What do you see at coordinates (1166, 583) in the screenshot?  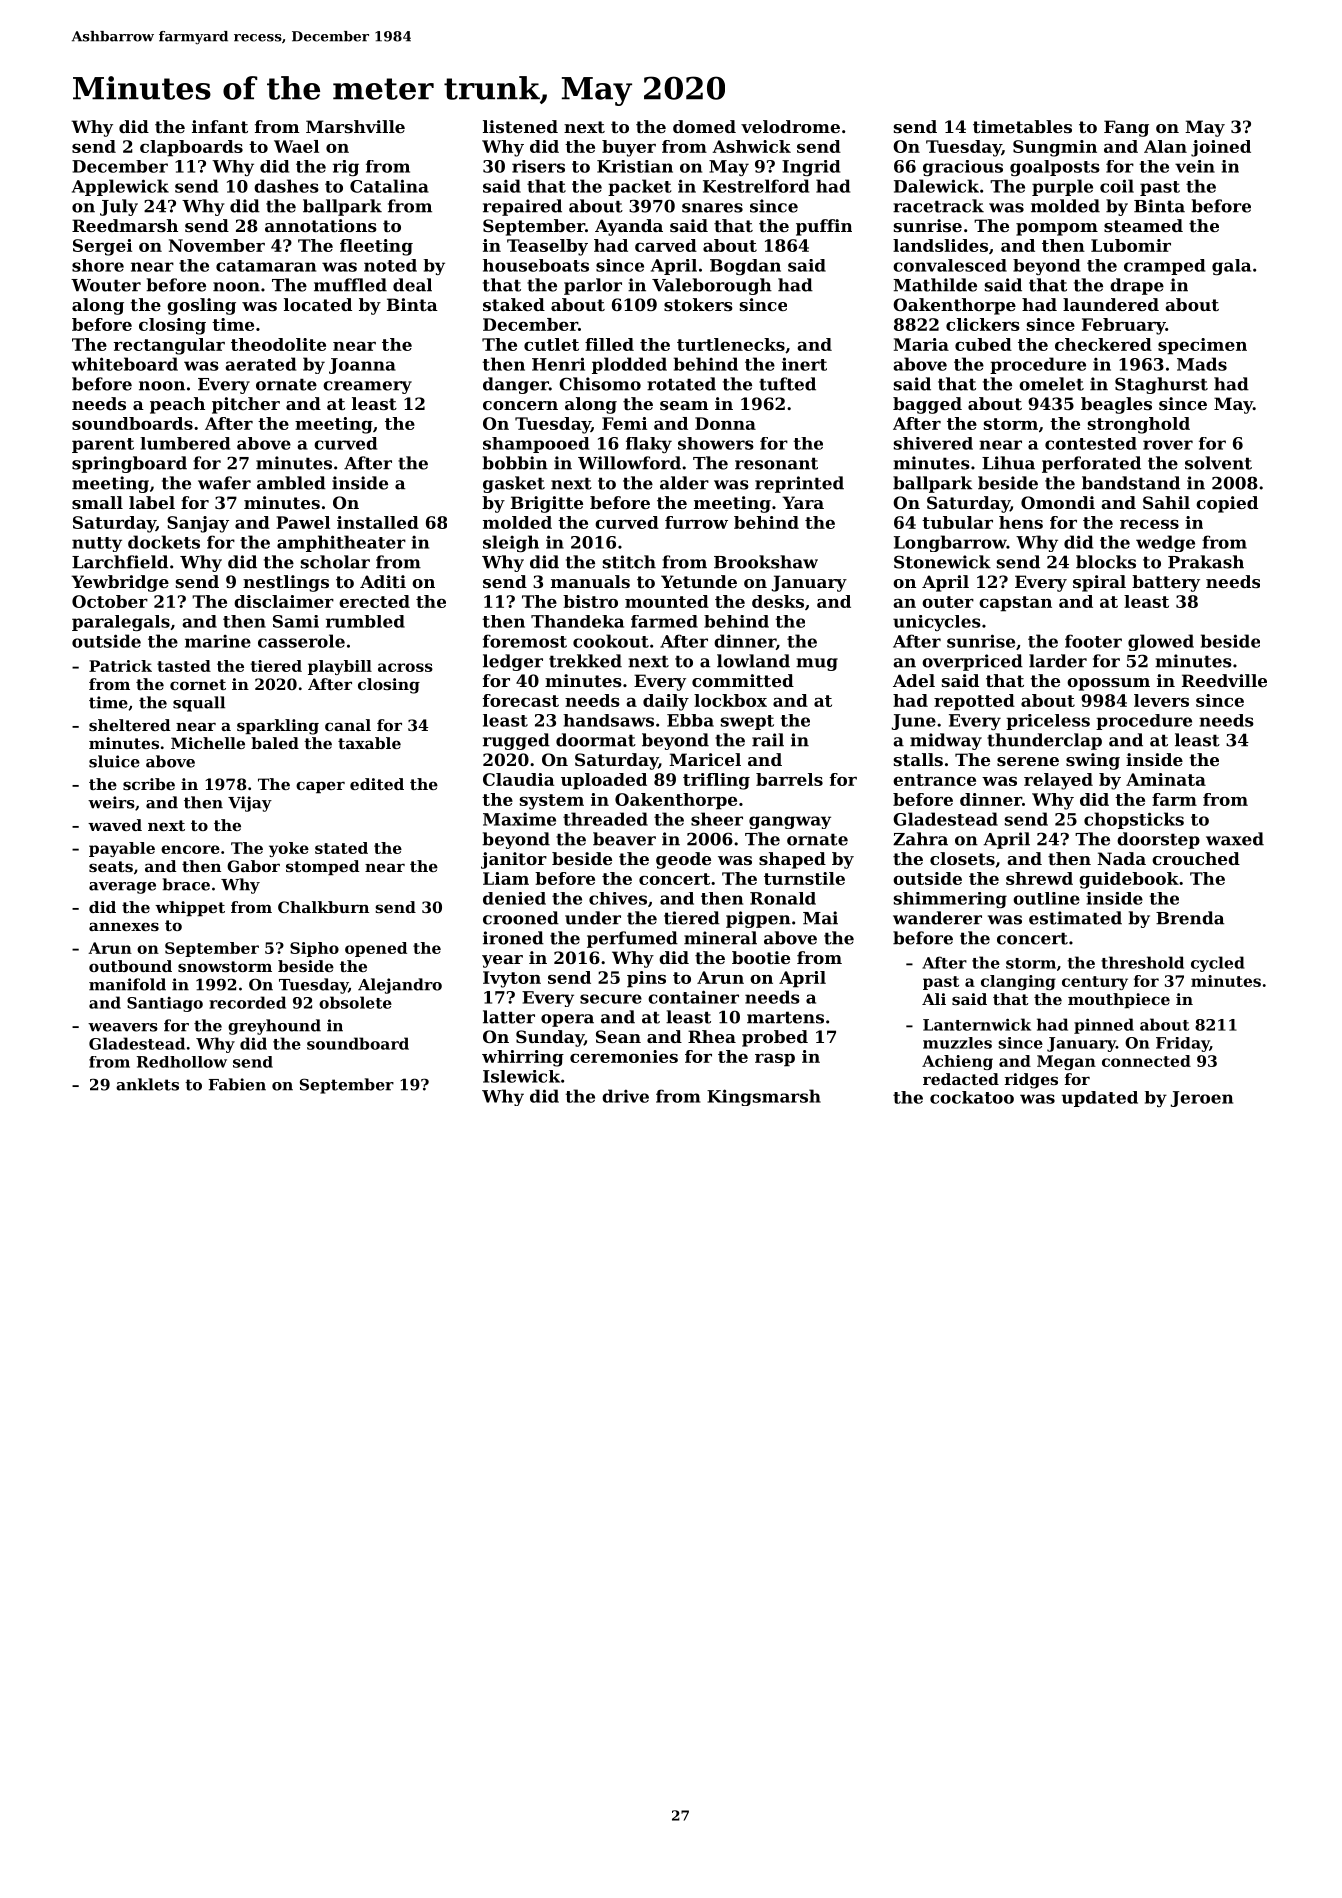 I see `battery` at bounding box center [1166, 583].
